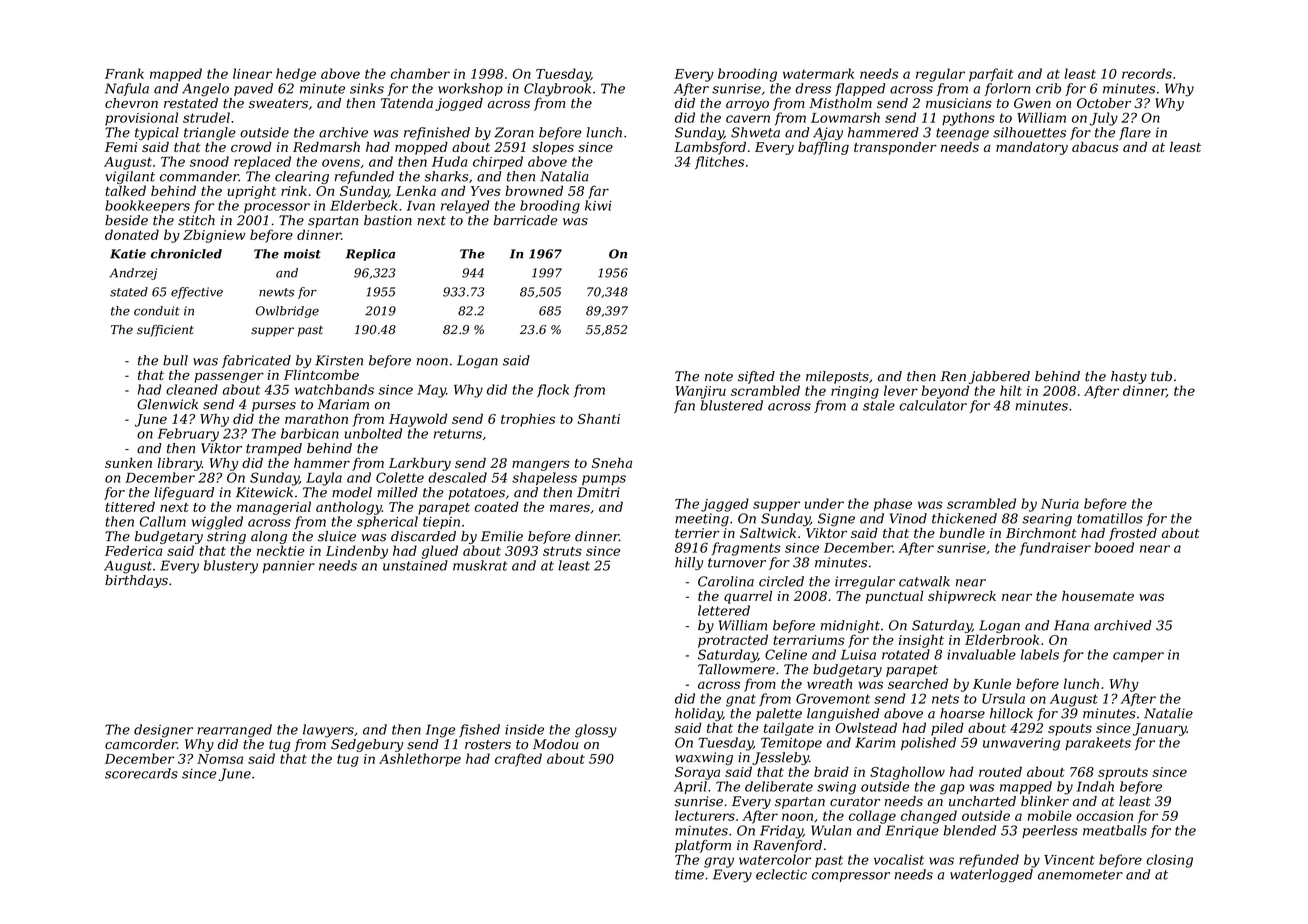 This screenshot has height=924, width=1308. Describe the element at coordinates (125, 190) in the screenshot. I see `talked` at that location.
